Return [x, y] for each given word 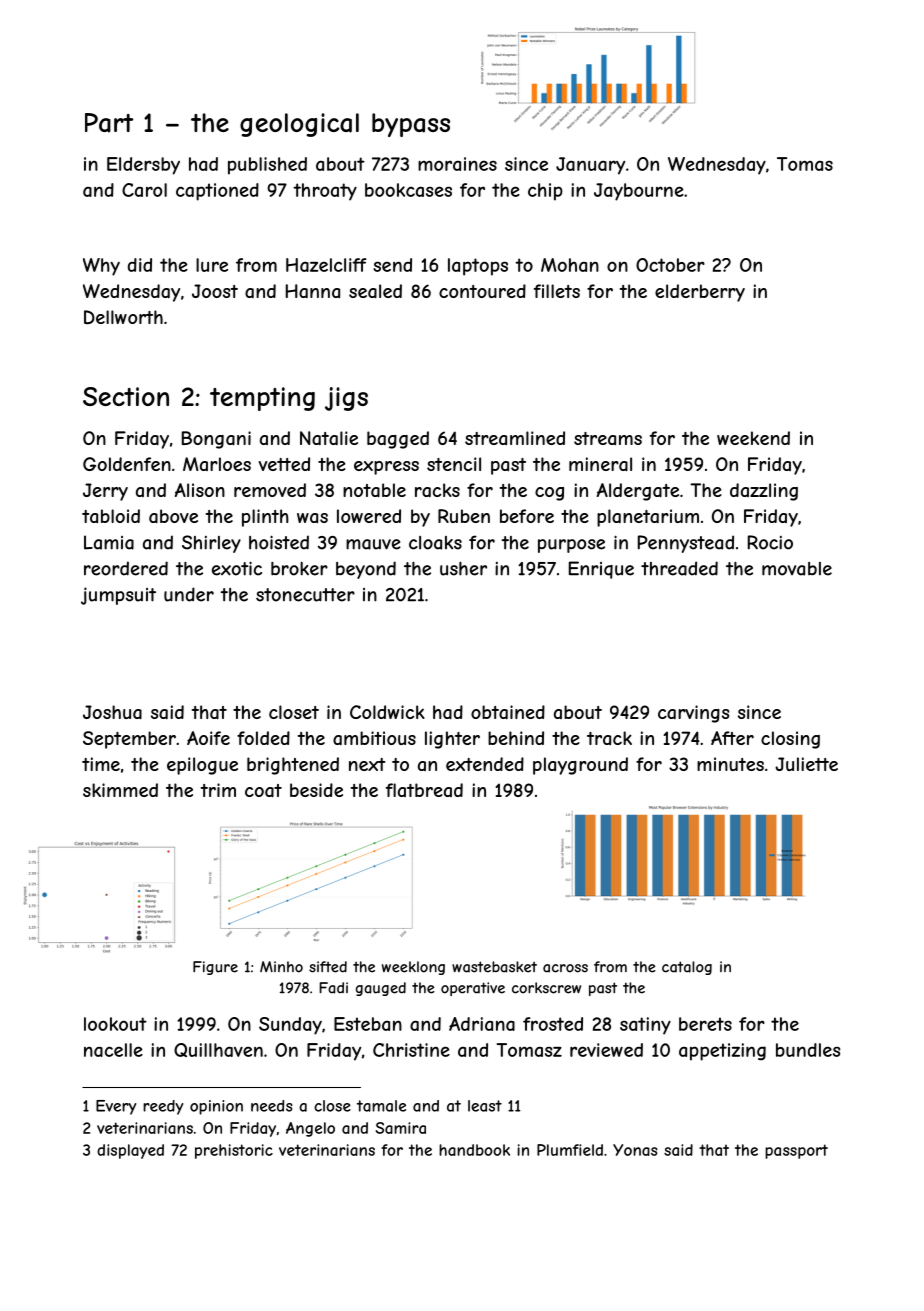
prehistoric [234, 1151]
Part [109, 123]
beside [316, 790]
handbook [474, 1150]
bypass [411, 125]
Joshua [112, 712]
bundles [808, 1050]
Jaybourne [639, 192]
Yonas [635, 1150]
